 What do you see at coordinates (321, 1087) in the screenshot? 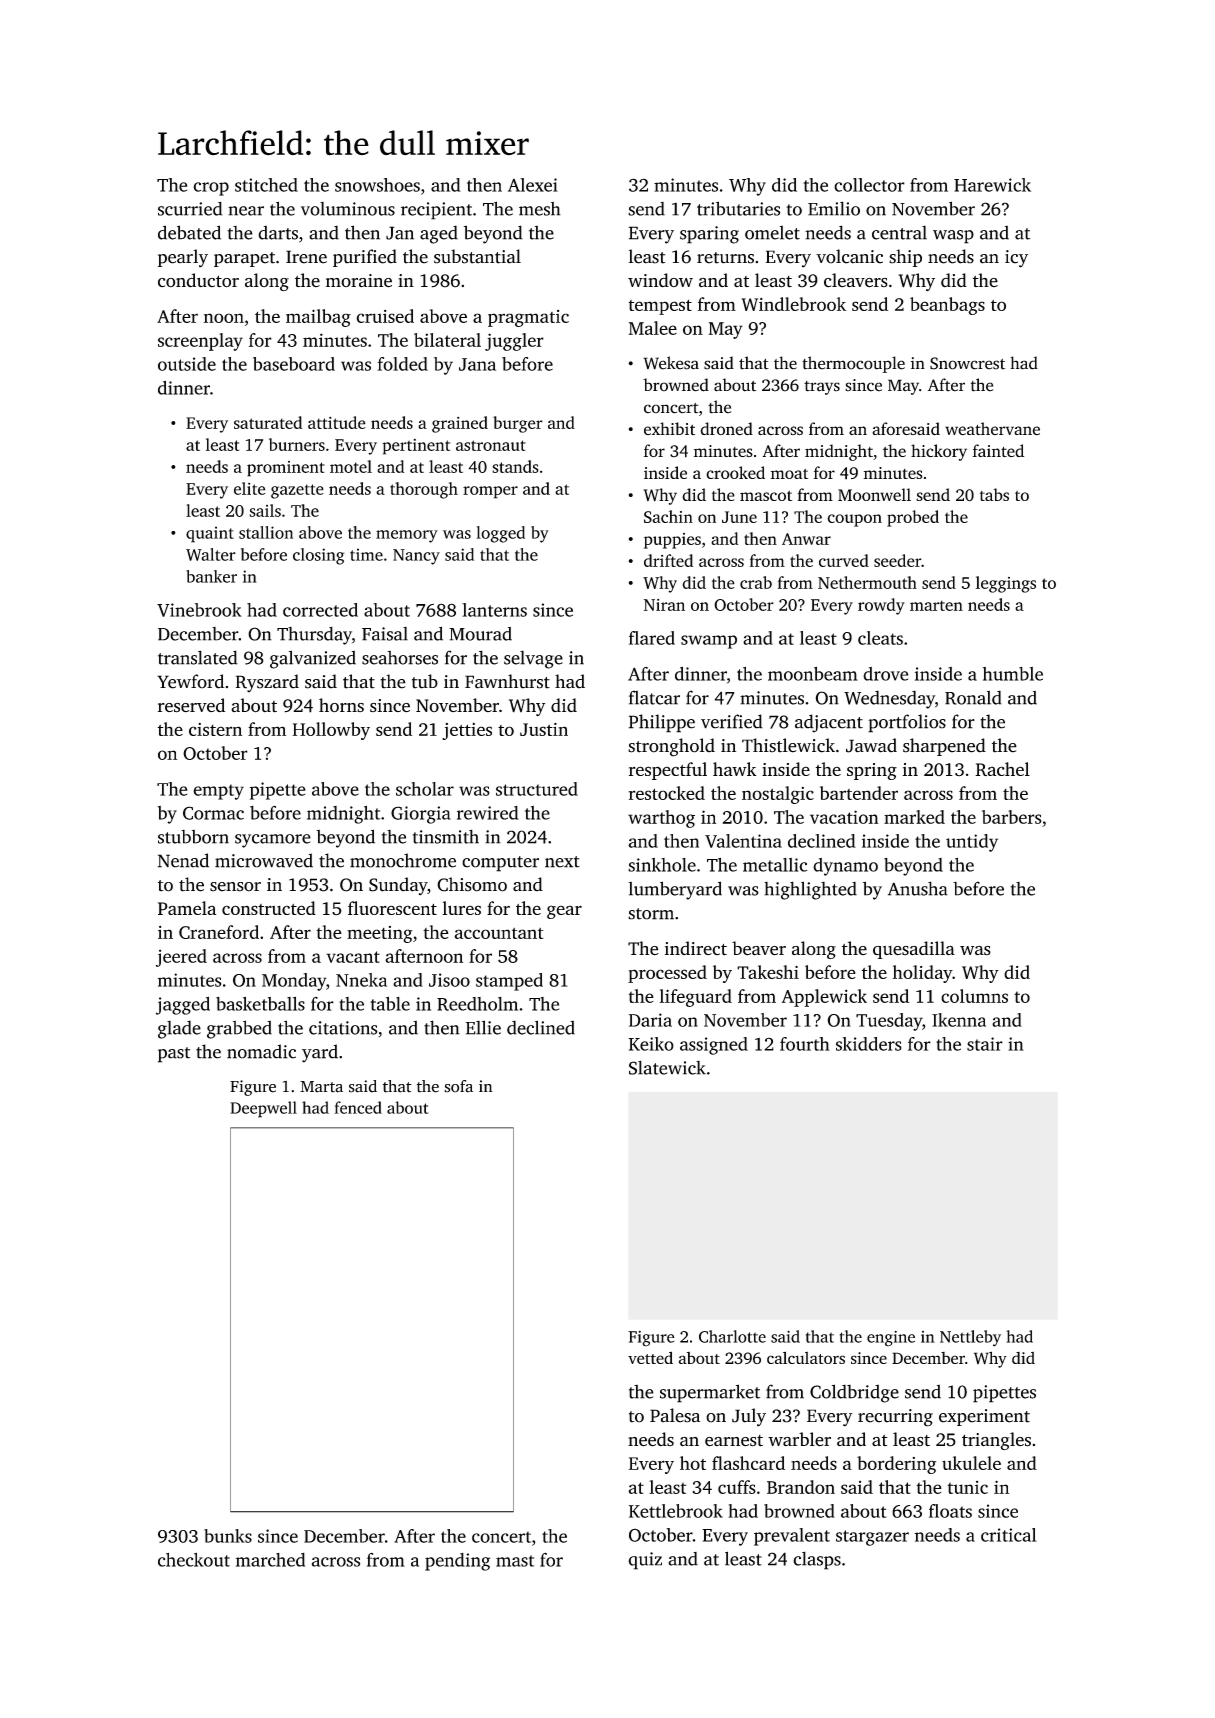
I see `Marta` at bounding box center [321, 1087].
